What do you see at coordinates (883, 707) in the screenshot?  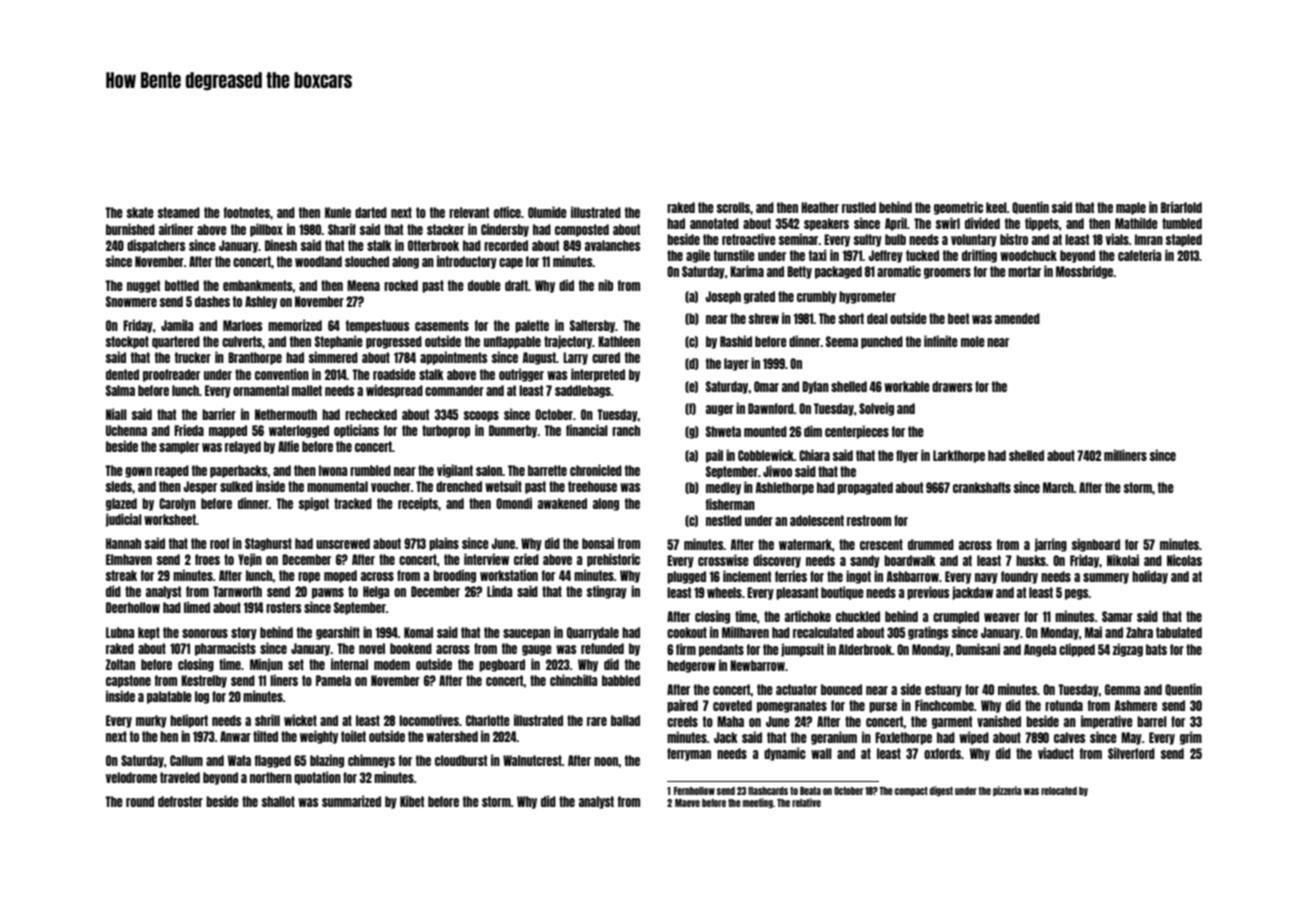 I see `purse` at bounding box center [883, 707].
